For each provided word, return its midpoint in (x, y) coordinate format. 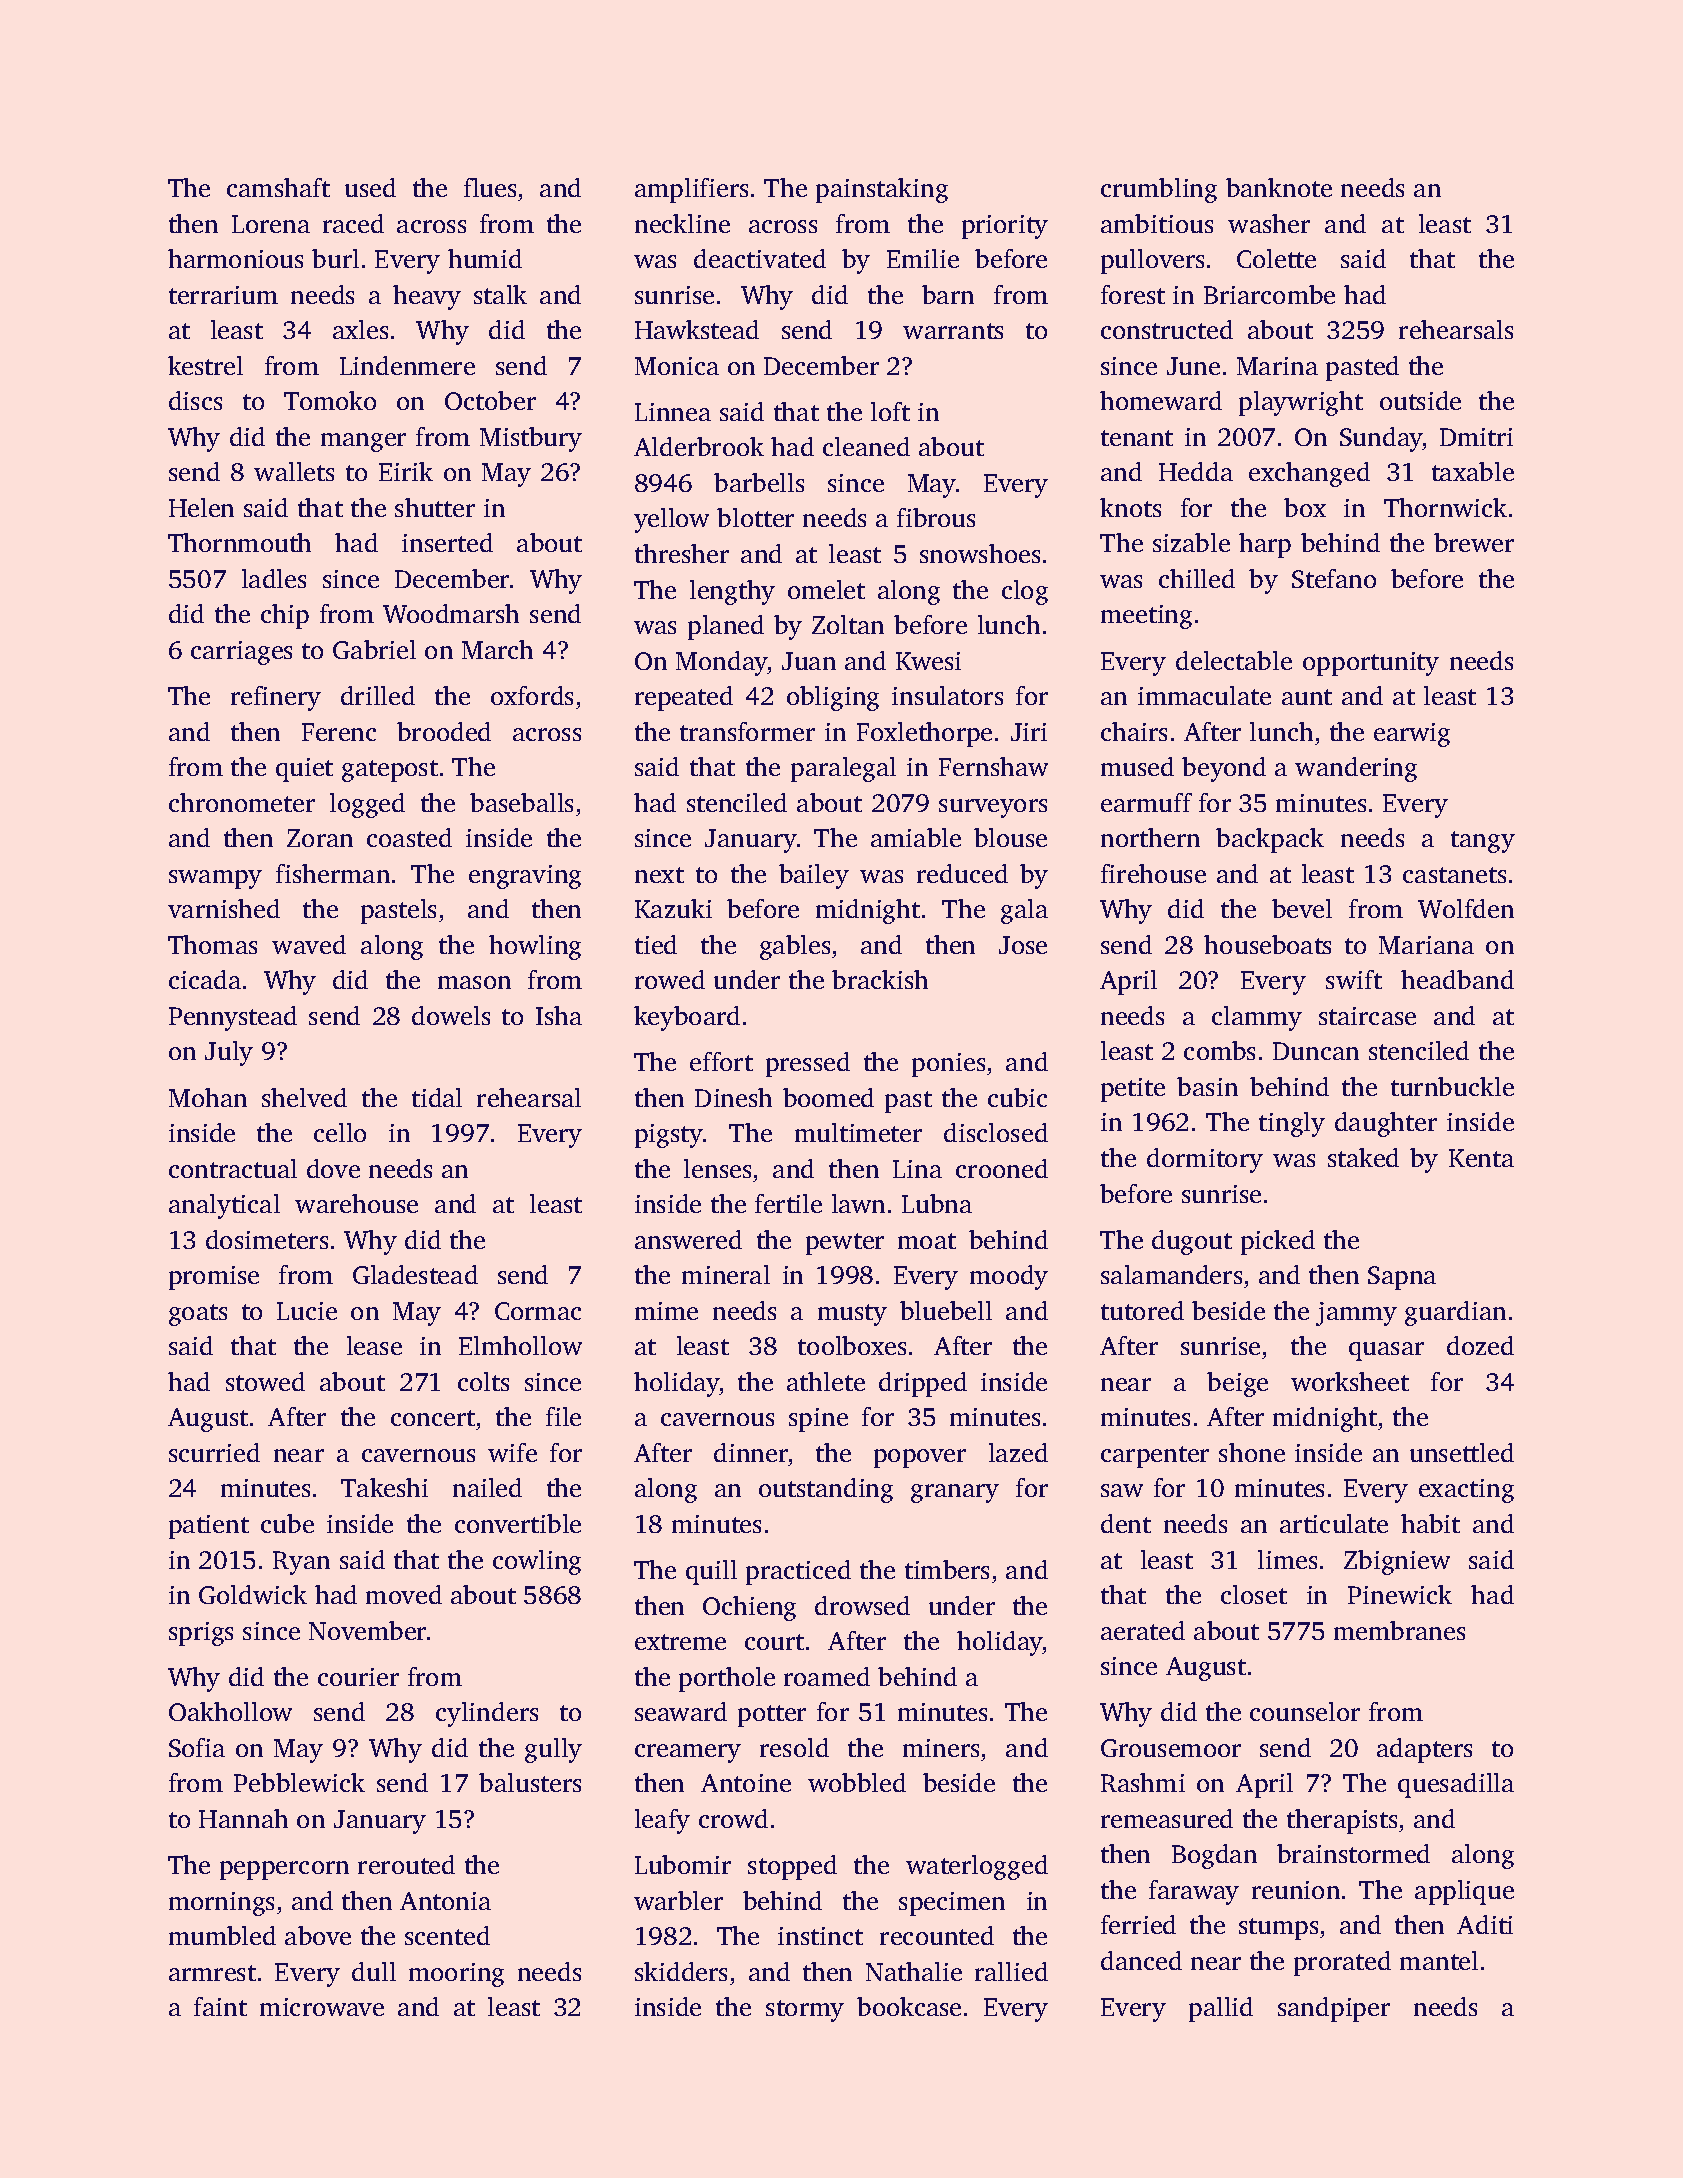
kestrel (205, 365)
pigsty (669, 1136)
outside (1420, 400)
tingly (1292, 1124)
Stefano (1334, 578)
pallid (1221, 2009)
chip (285, 616)
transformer (747, 731)
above (318, 1935)
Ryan (301, 1563)
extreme (680, 1642)
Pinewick (1400, 1594)
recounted (937, 1935)
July (229, 1053)
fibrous (936, 517)
